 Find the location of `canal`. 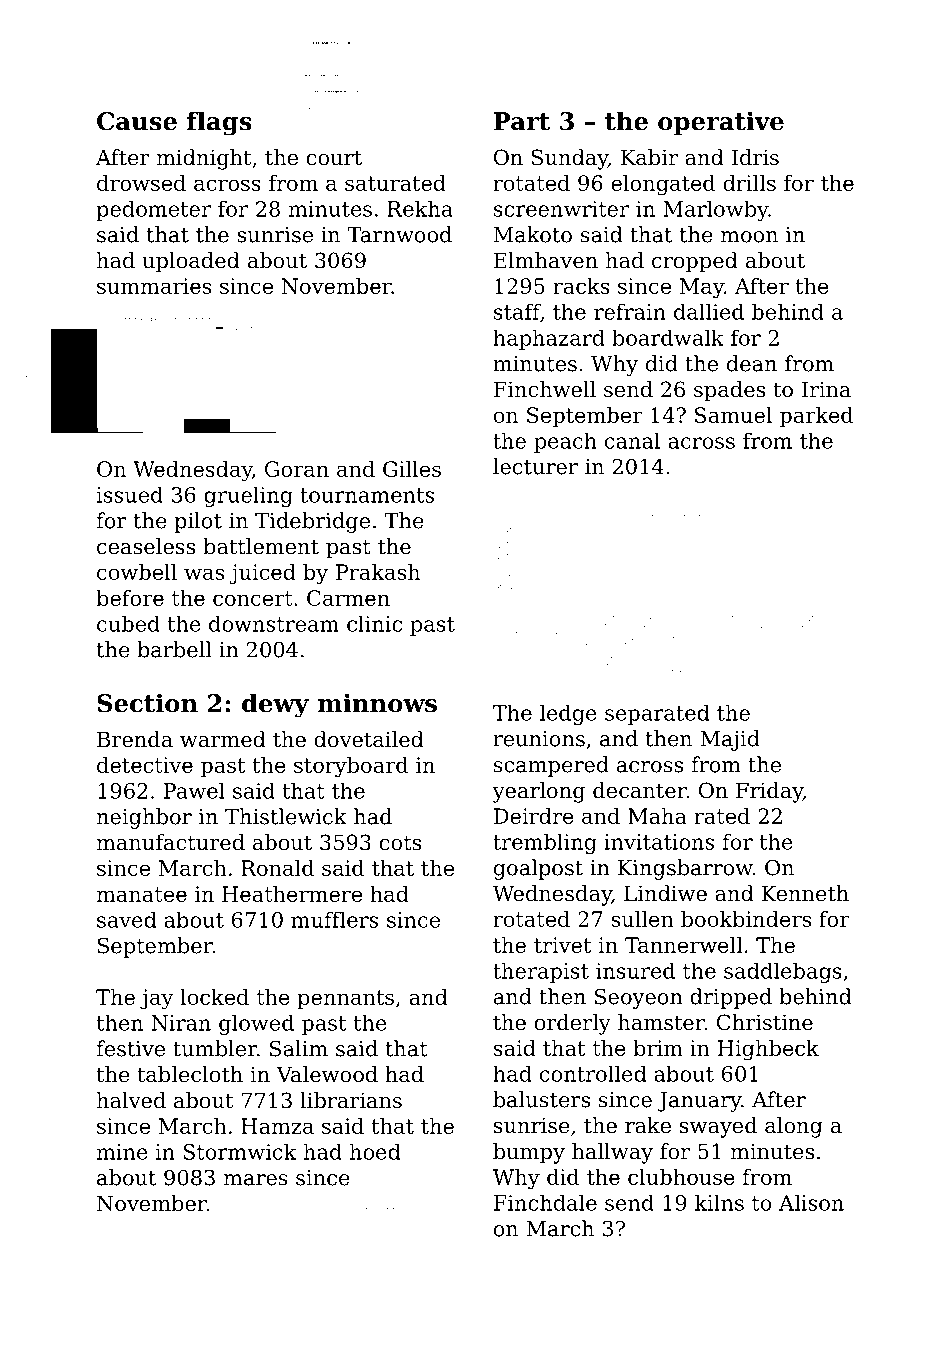

canal is located at coordinates (632, 441).
